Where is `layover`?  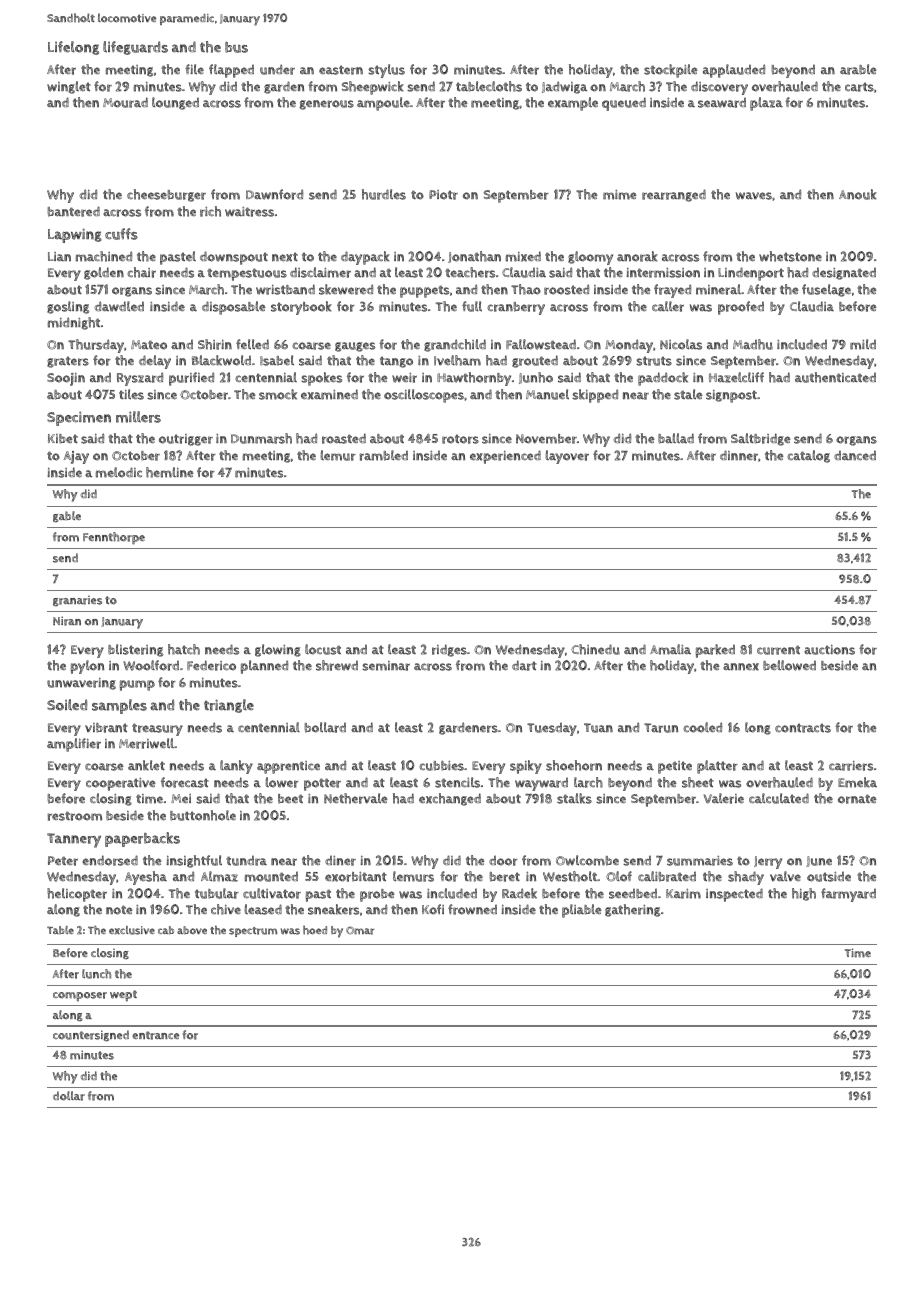
layover is located at coordinates (567, 457).
